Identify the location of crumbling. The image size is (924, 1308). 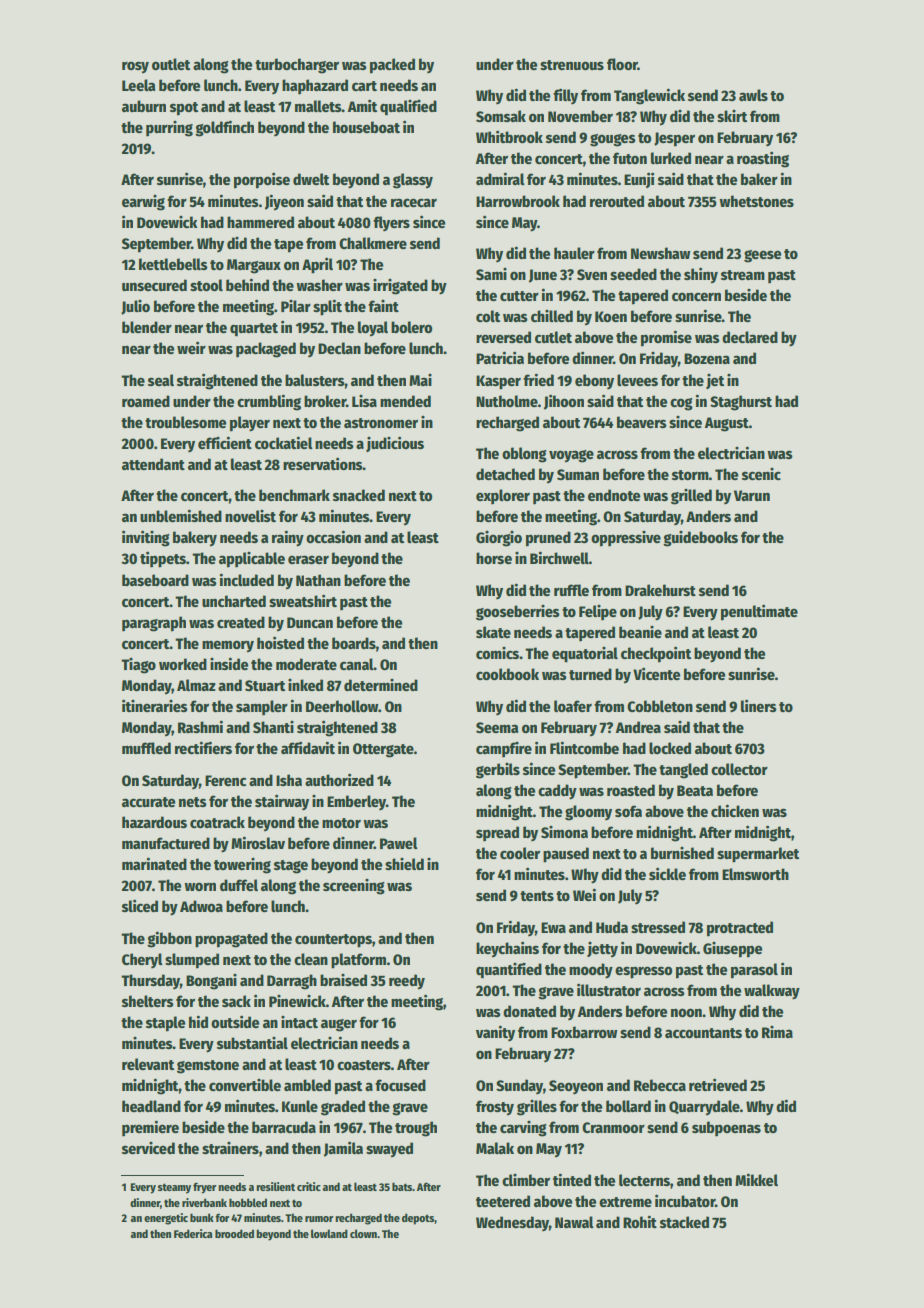
(269, 402).
